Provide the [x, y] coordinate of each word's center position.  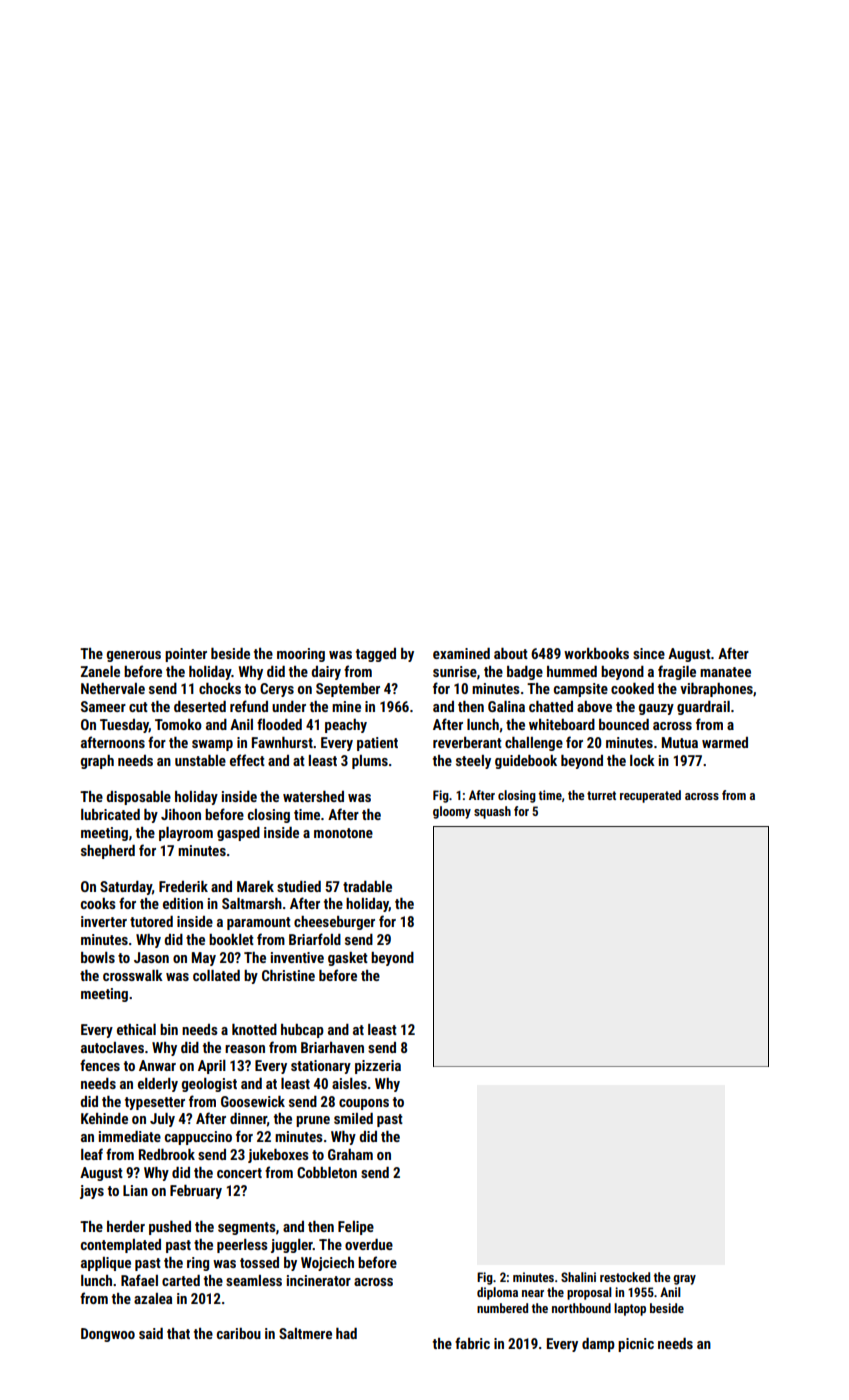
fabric [472, 1343]
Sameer [103, 706]
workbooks [596, 653]
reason [245, 1049]
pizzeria [378, 1067]
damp [598, 1345]
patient [377, 744]
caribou [239, 1333]
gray [684, 1280]
